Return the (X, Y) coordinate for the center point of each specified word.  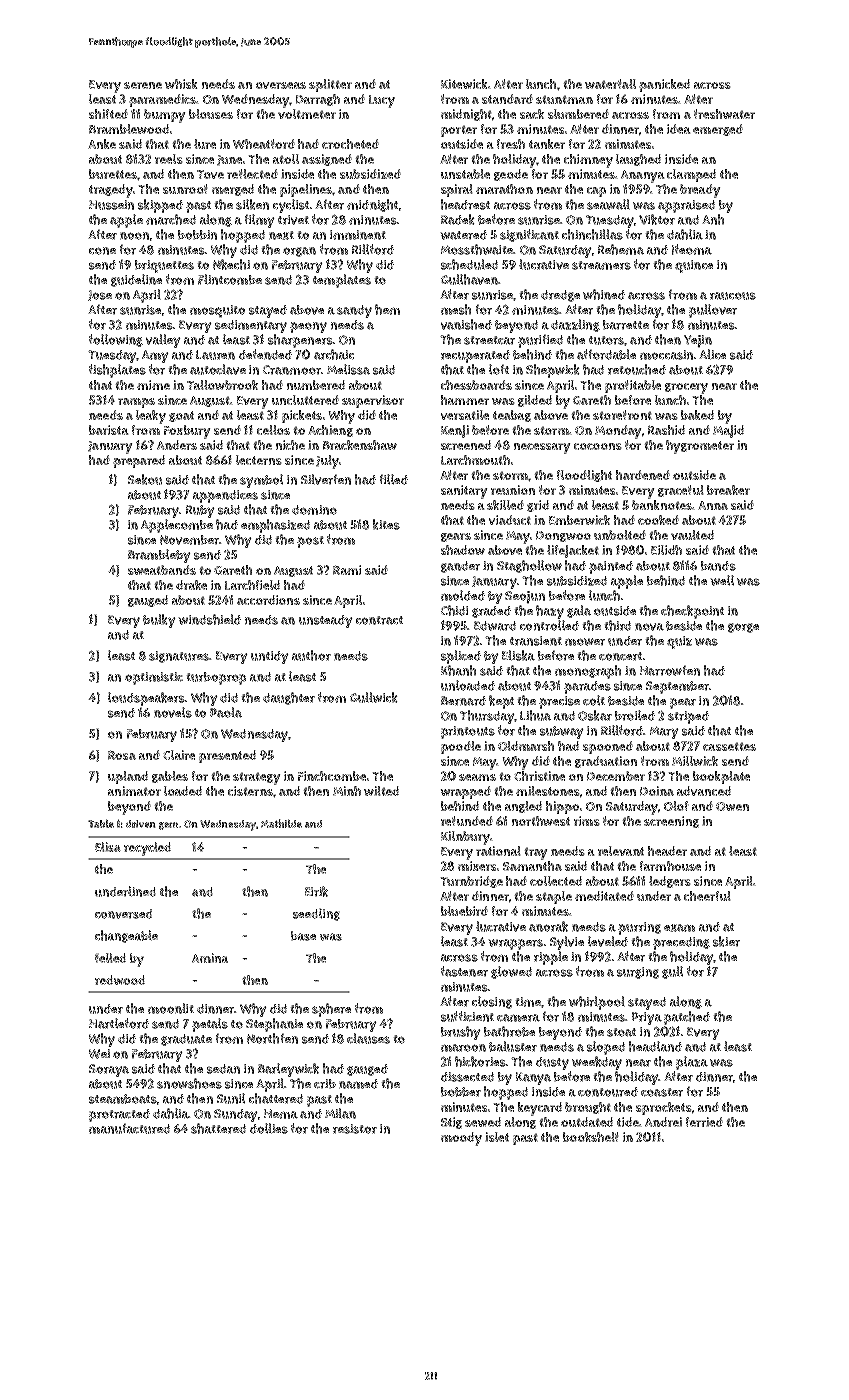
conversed (123, 914)
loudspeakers (146, 699)
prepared (139, 461)
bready (700, 191)
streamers (601, 265)
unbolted (620, 535)
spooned (608, 747)
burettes (113, 174)
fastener (464, 971)
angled (523, 807)
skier (726, 941)
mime (153, 385)
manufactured (129, 1128)
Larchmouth (475, 460)
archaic (334, 354)
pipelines (306, 190)
